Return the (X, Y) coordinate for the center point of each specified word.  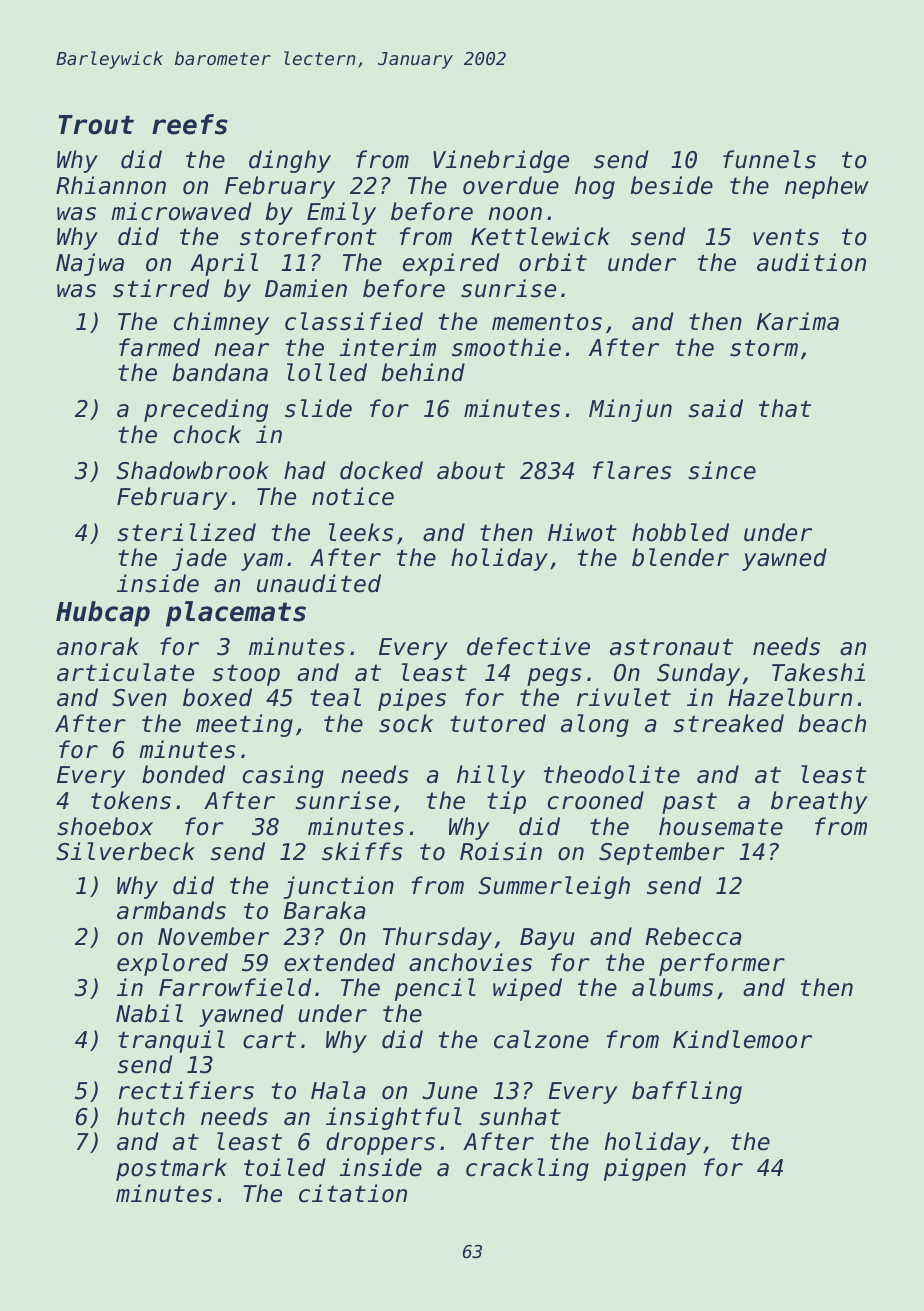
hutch (151, 1116)
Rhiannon (111, 185)
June (449, 1091)
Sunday (698, 674)
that (785, 408)
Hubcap (103, 614)
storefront (308, 236)
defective (528, 646)
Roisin (501, 851)
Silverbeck (125, 851)
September (661, 853)
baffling (687, 1092)
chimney (221, 323)
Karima (798, 321)
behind (423, 372)
